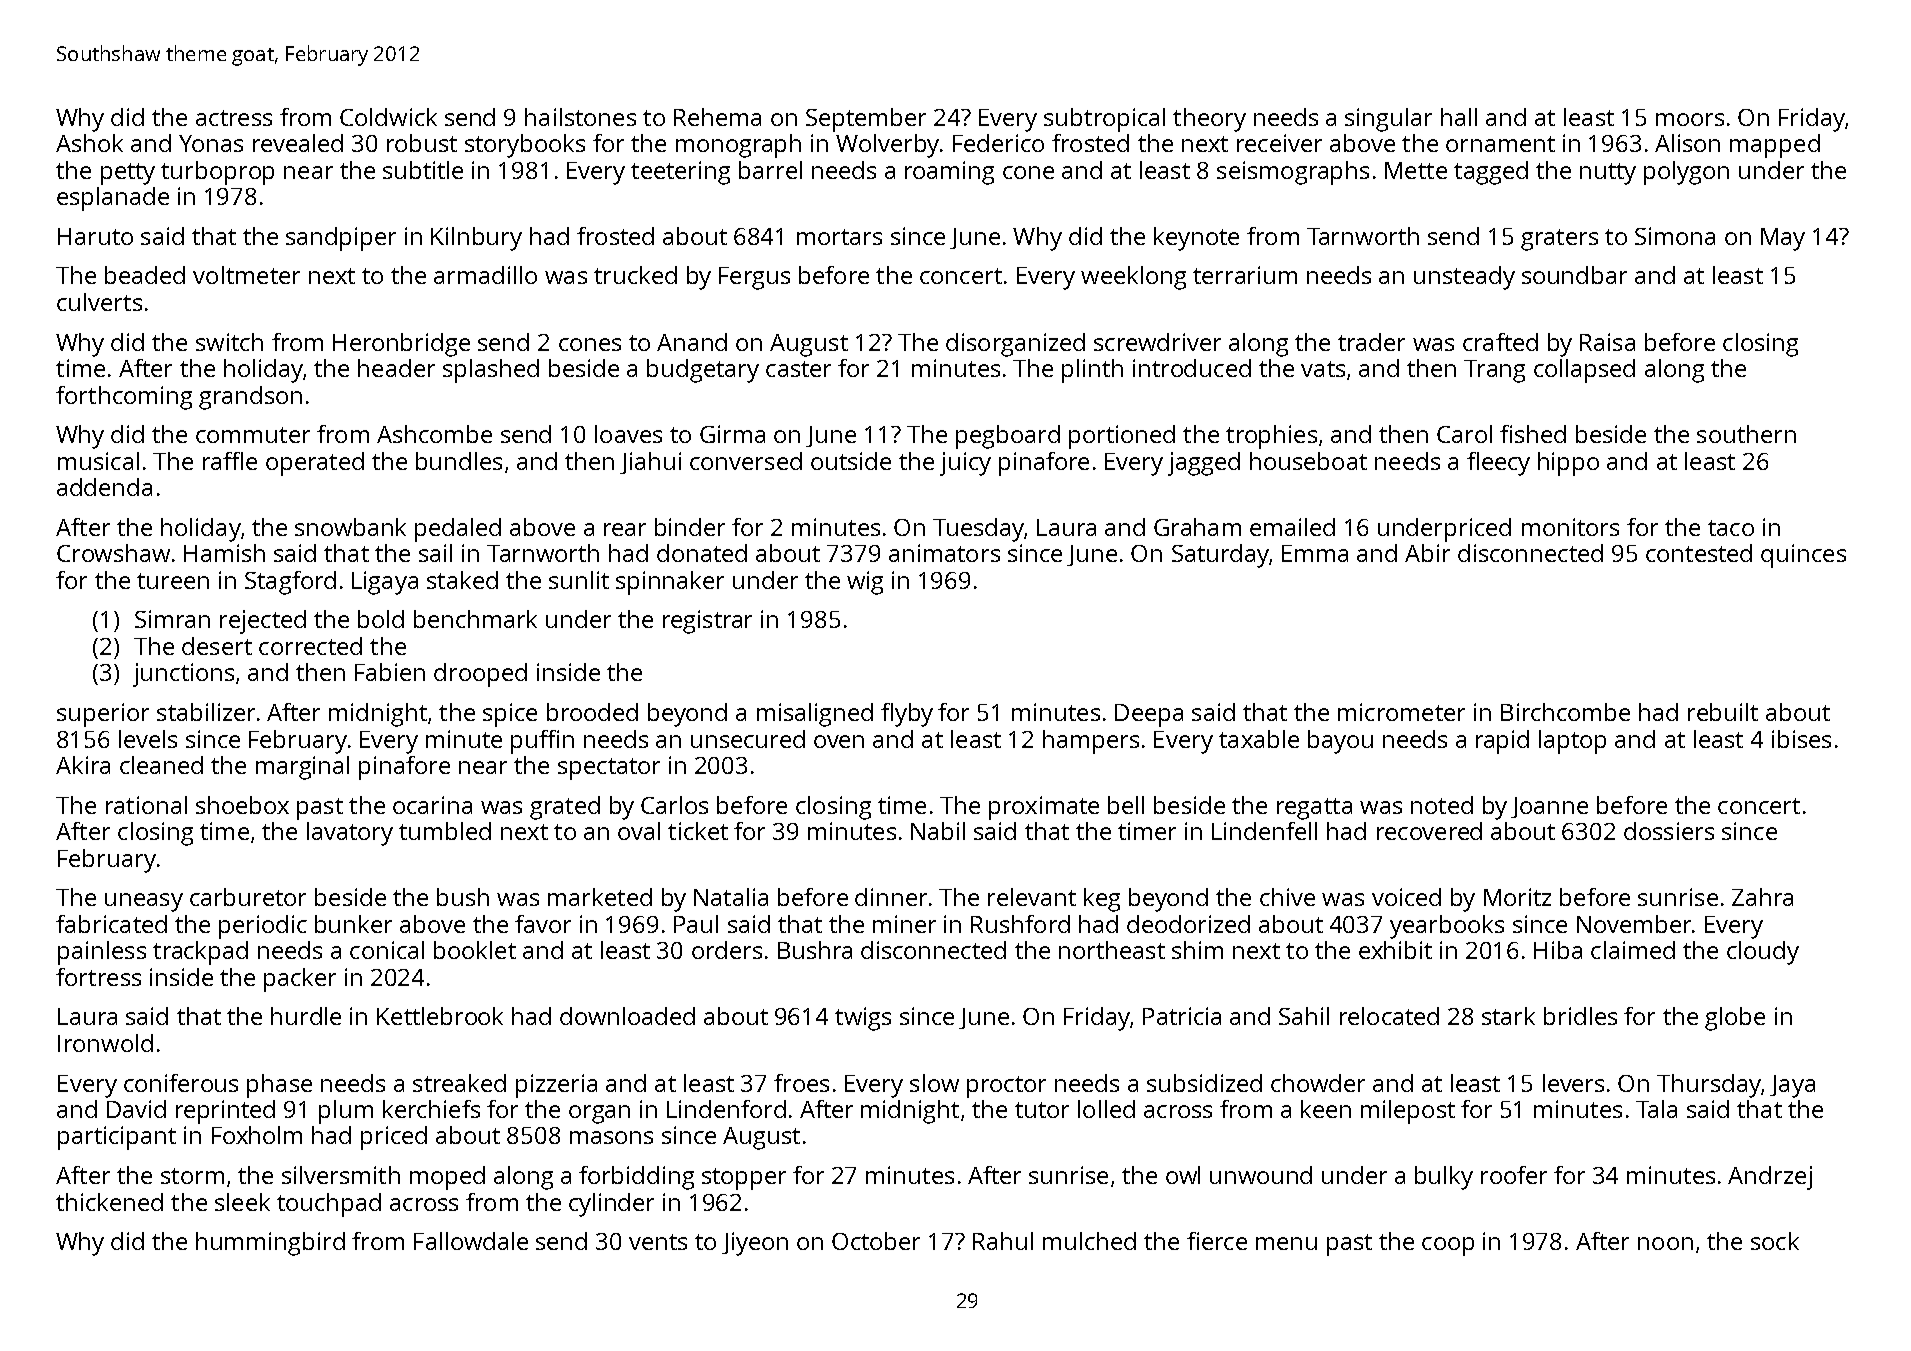 The image size is (1911, 1351). I want to click on touchpad, so click(329, 1205).
